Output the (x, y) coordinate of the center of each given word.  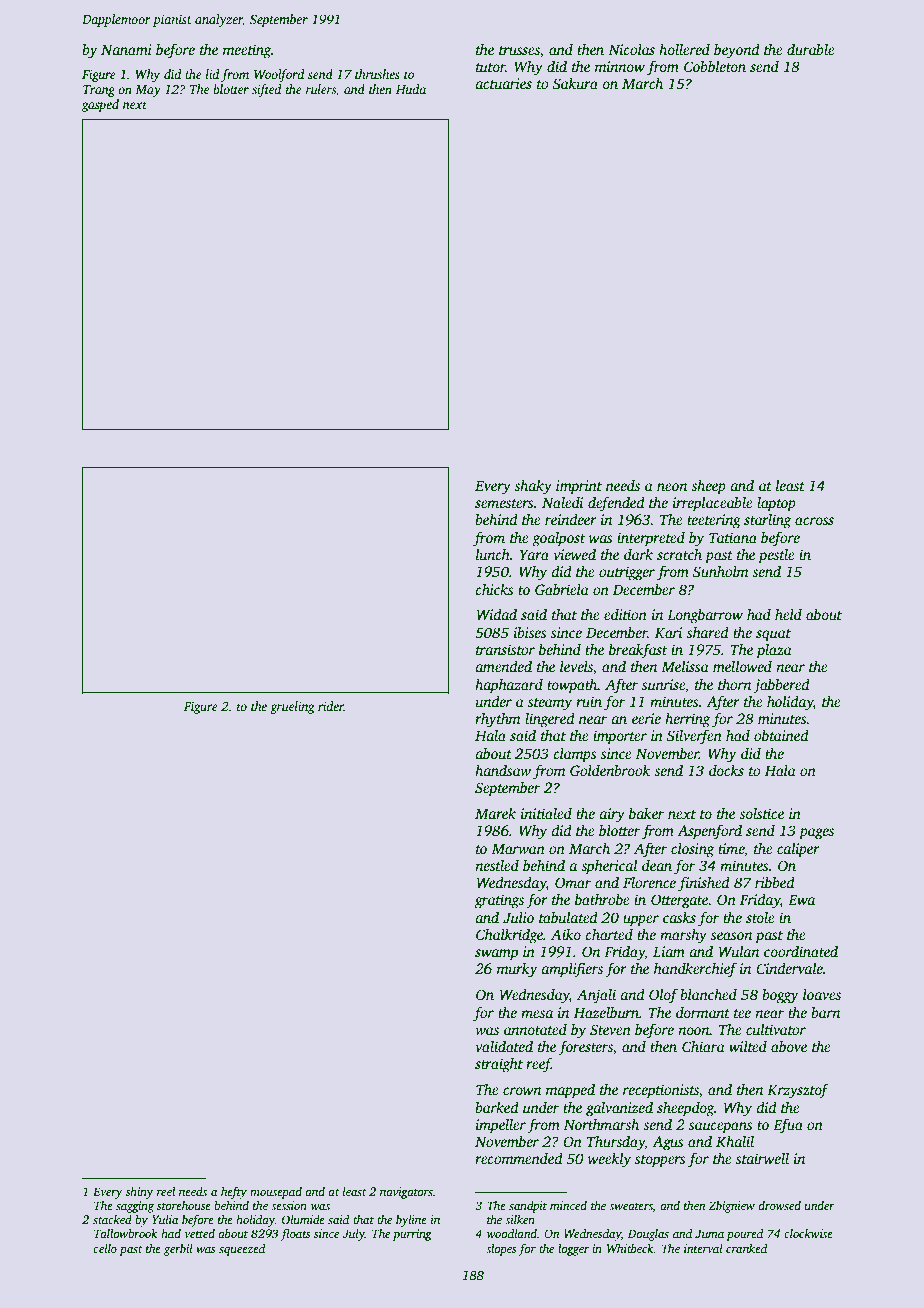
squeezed (242, 1250)
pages (816, 834)
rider (331, 706)
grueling (292, 707)
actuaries (503, 83)
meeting (247, 51)
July (353, 1235)
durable (811, 49)
